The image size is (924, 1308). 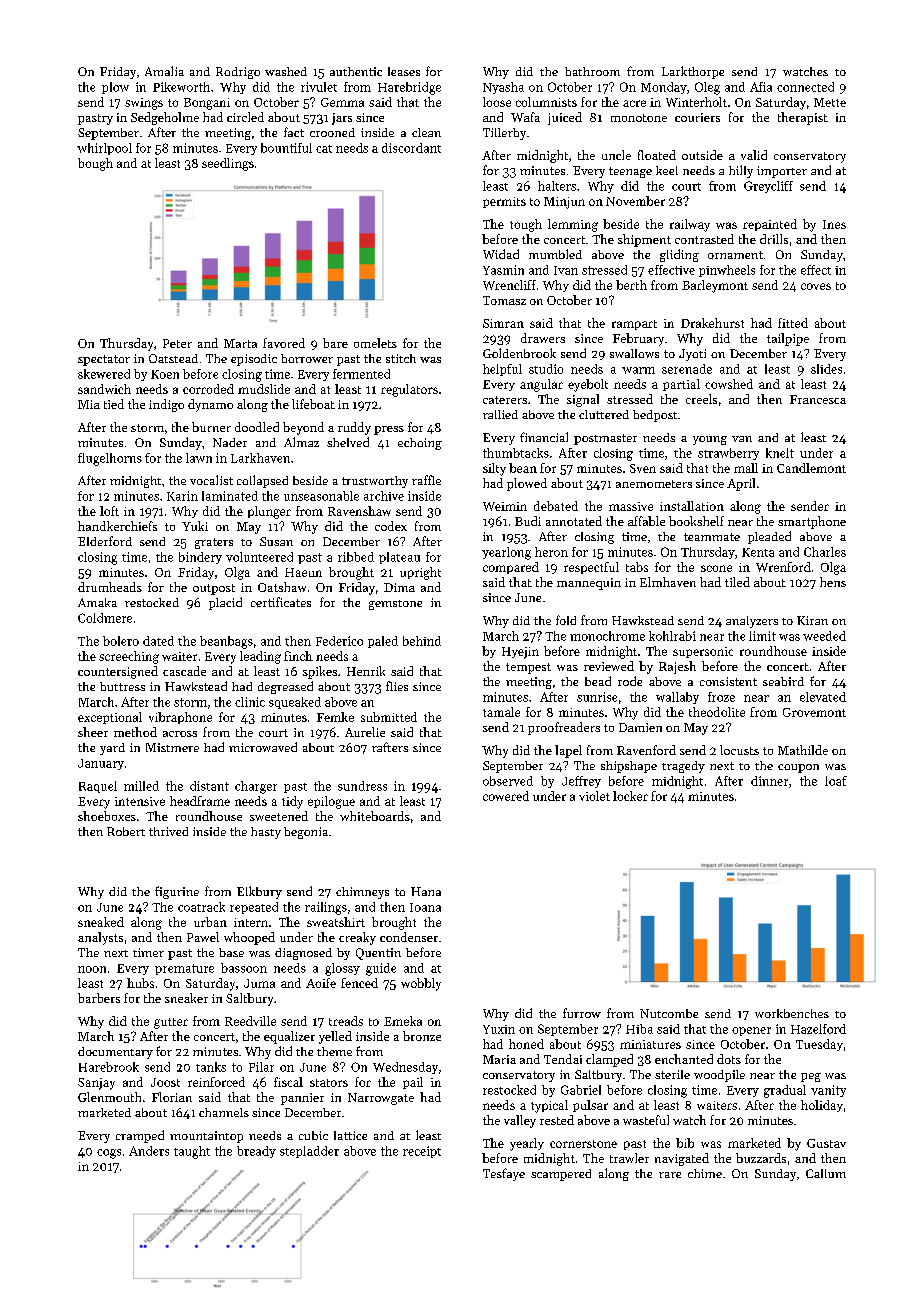 What do you see at coordinates (693, 72) in the screenshot?
I see `Larkthorpe` at bounding box center [693, 72].
